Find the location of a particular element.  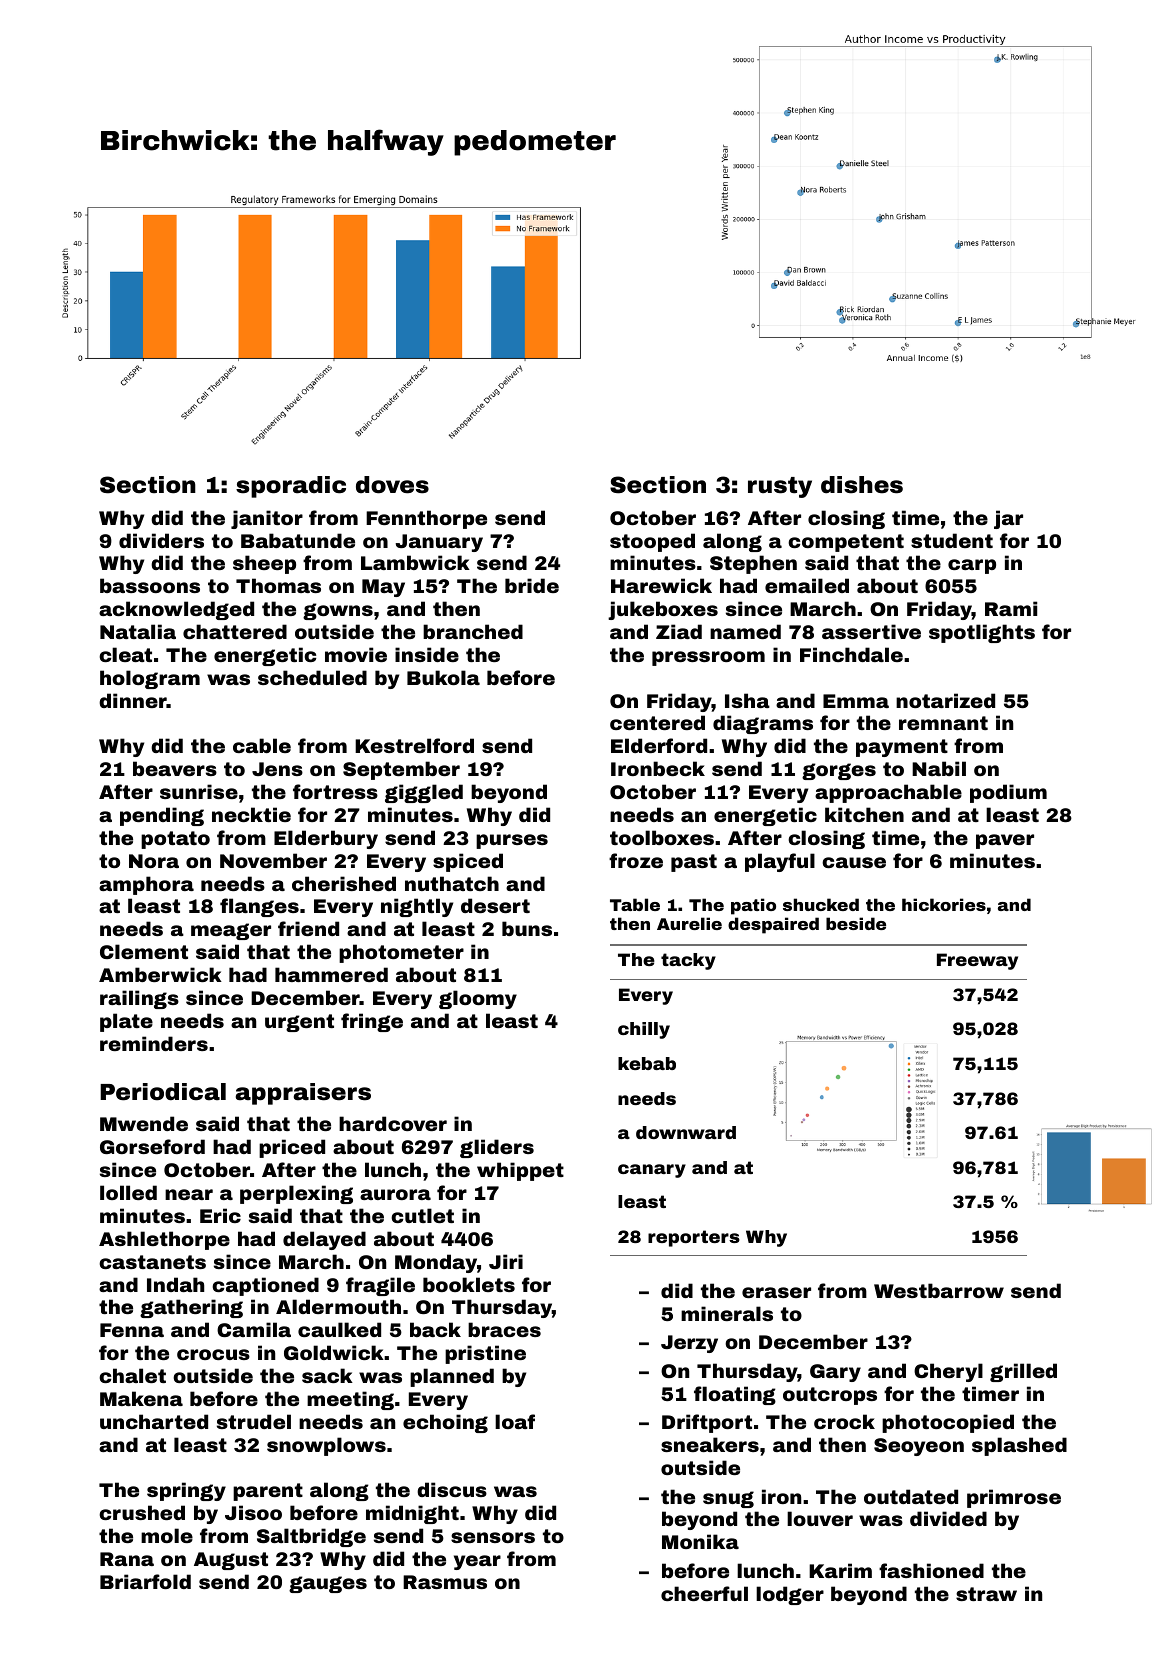

Bukola is located at coordinates (443, 677).
